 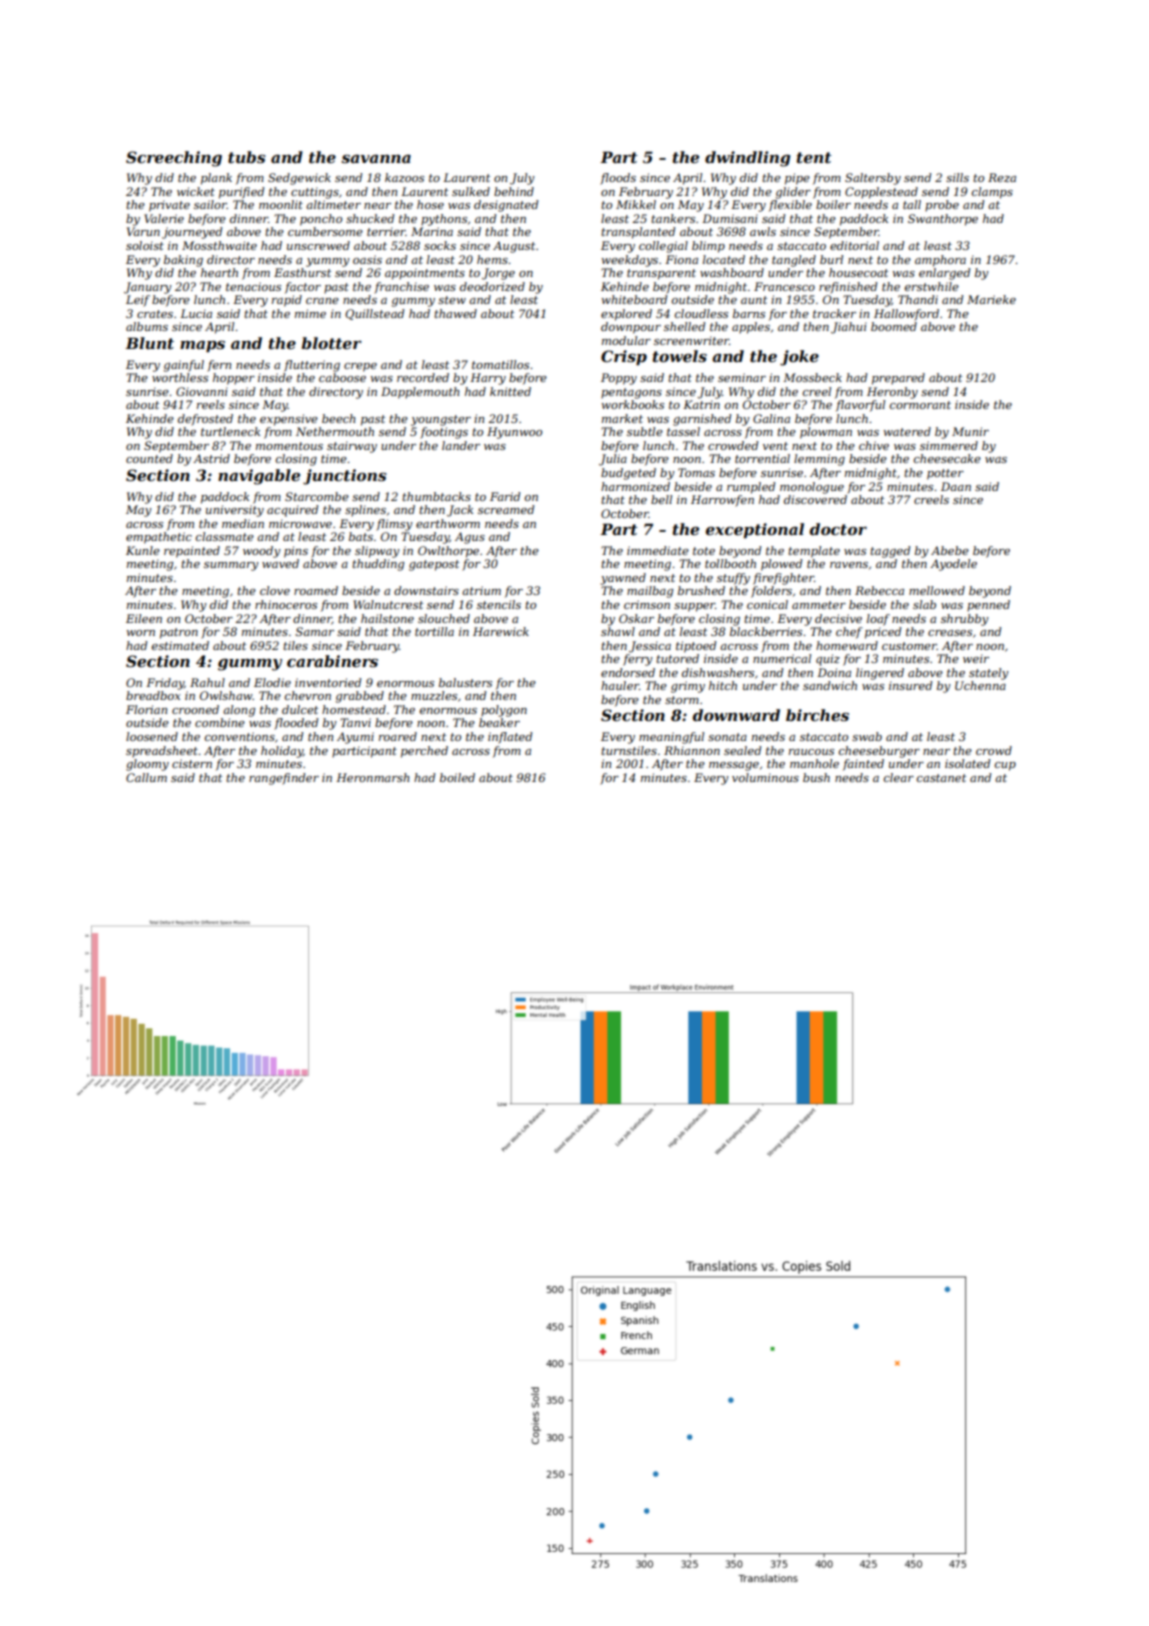 I want to click on enlarged, so click(x=944, y=274).
